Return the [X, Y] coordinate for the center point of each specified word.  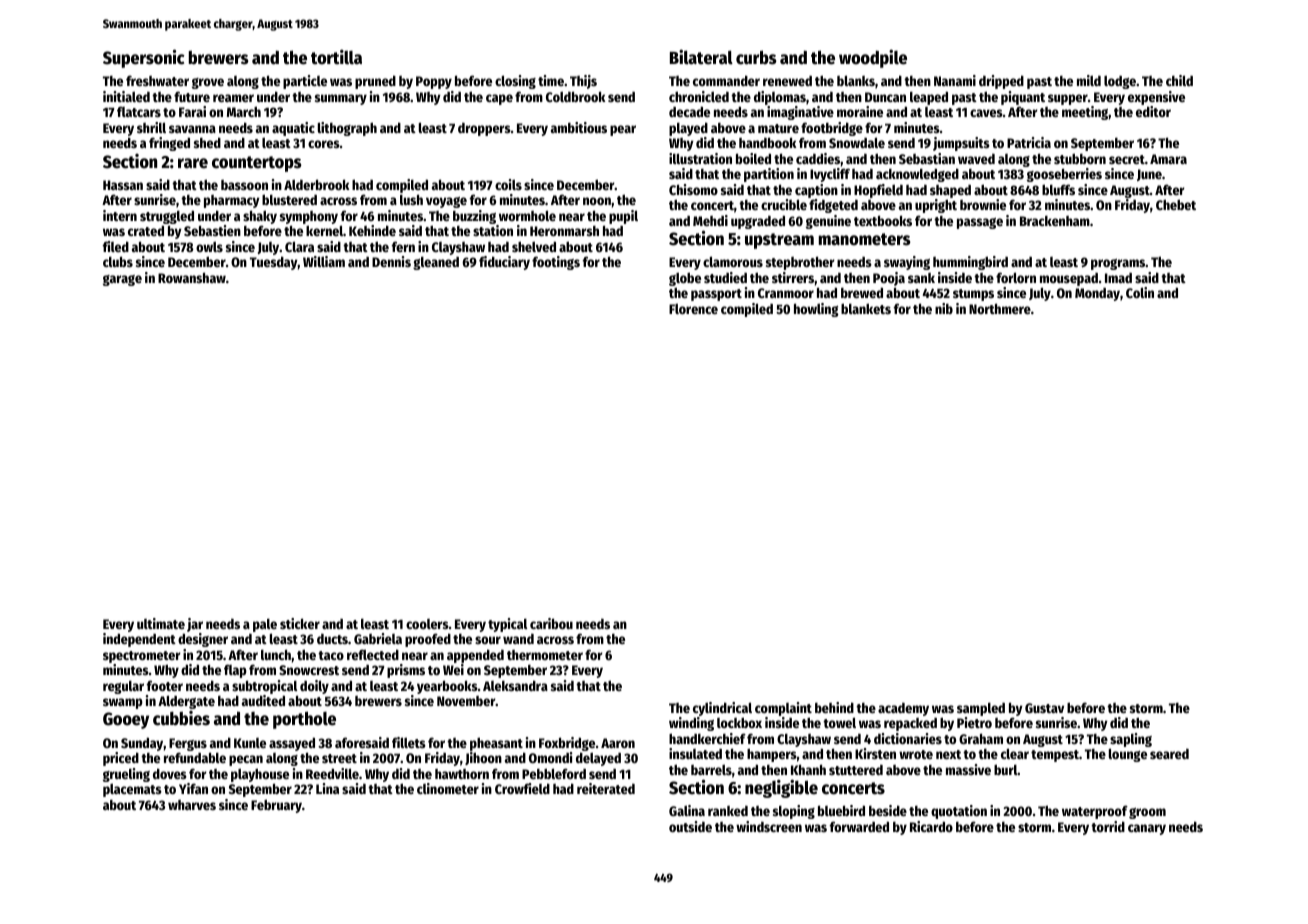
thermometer [545, 655]
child [1179, 80]
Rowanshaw [192, 277]
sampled [981, 709]
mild [1089, 80]
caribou [551, 623]
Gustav [1044, 708]
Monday [1097, 294]
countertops [257, 164]
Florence [693, 308]
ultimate [161, 623]
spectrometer [142, 657]
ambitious [579, 127]
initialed [126, 96]
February [276, 806]
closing [515, 82]
